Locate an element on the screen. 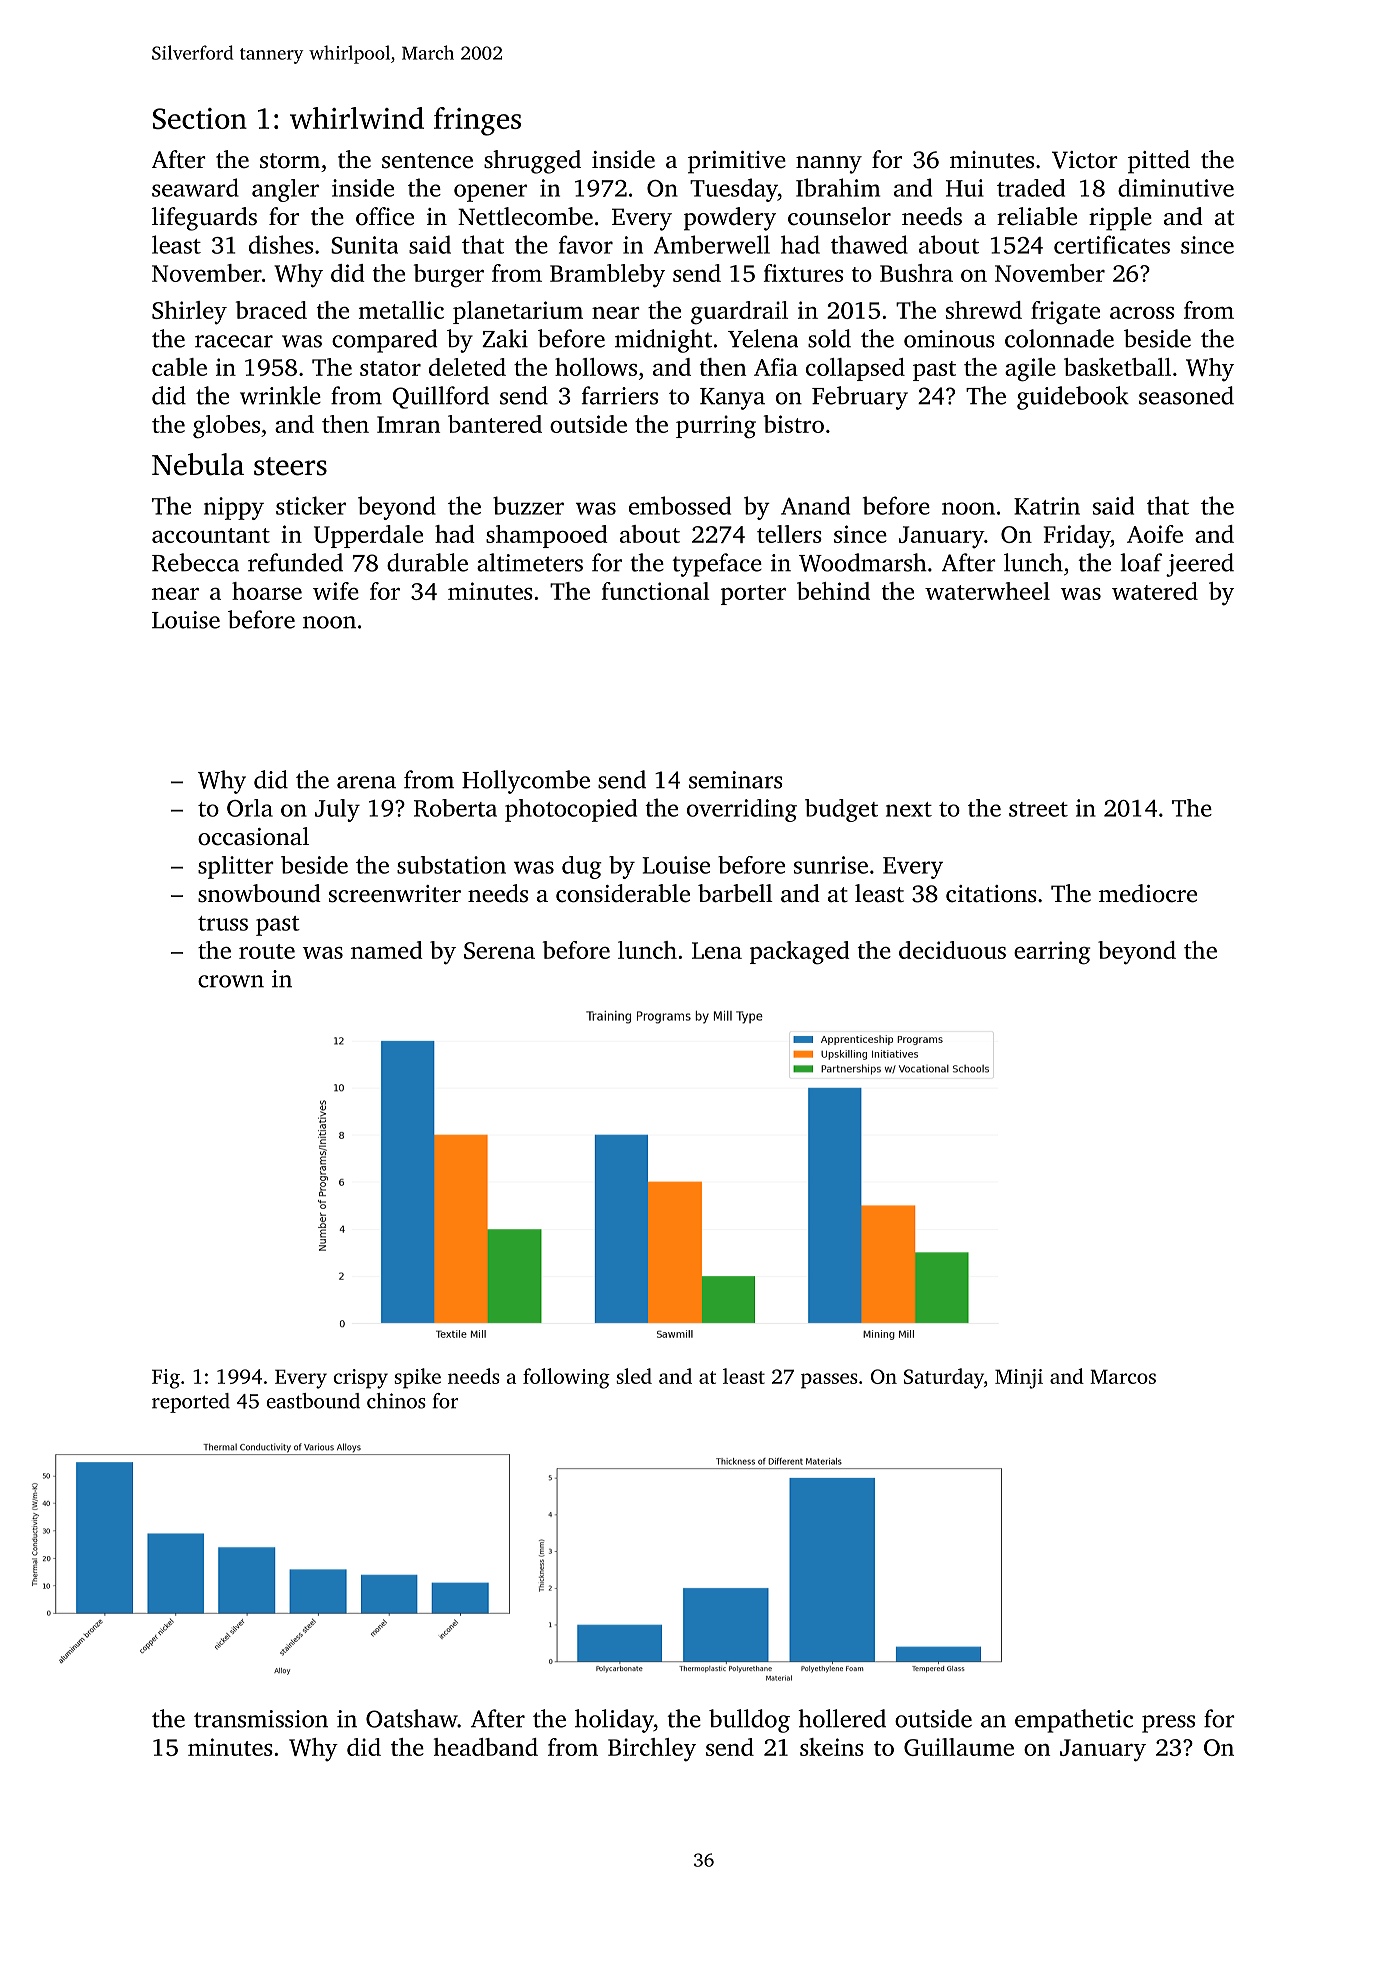  reported is located at coordinates (191, 1403).
